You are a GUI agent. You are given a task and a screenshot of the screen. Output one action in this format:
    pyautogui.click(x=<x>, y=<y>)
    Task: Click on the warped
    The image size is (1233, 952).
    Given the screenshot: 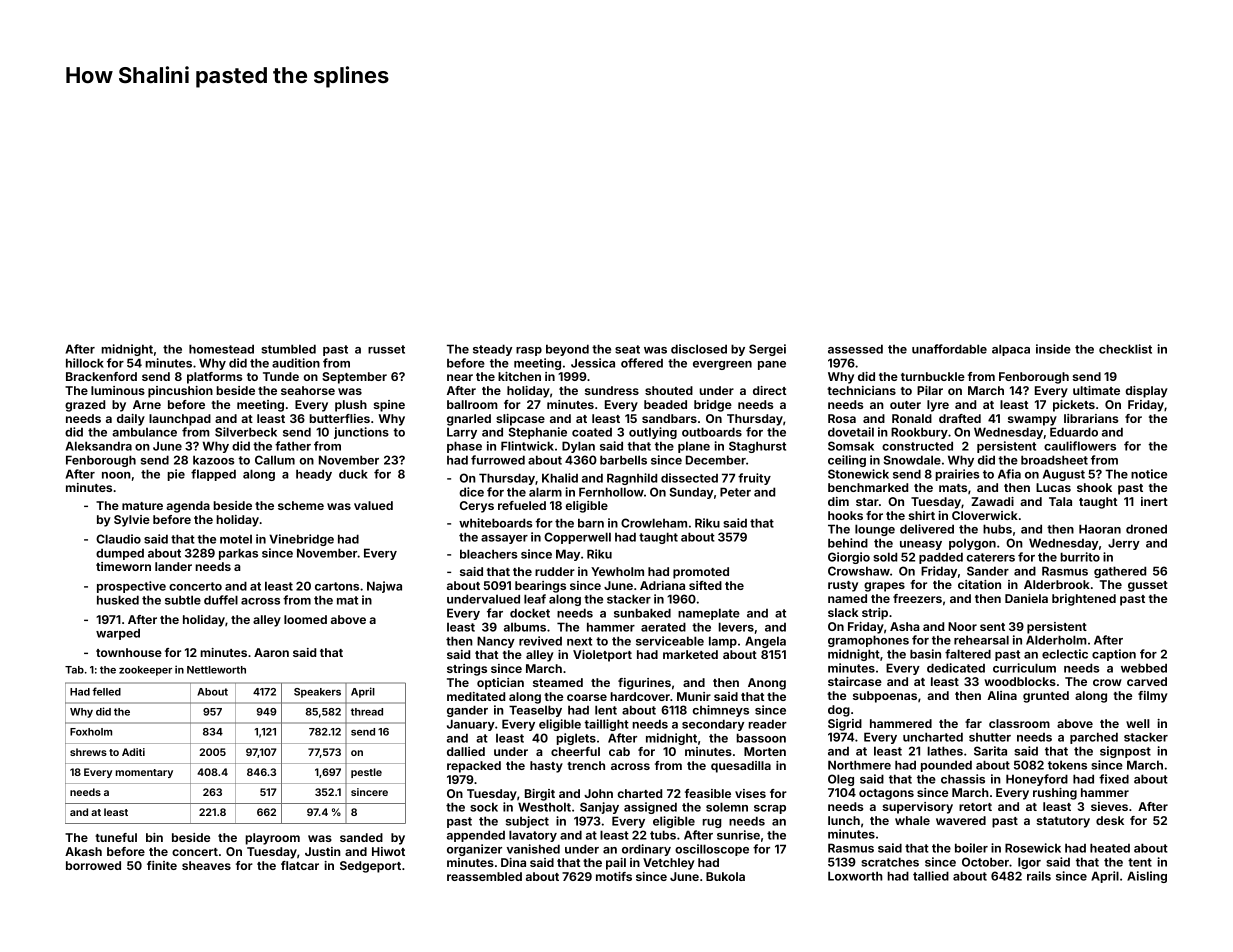 What is the action you would take?
    pyautogui.click(x=118, y=634)
